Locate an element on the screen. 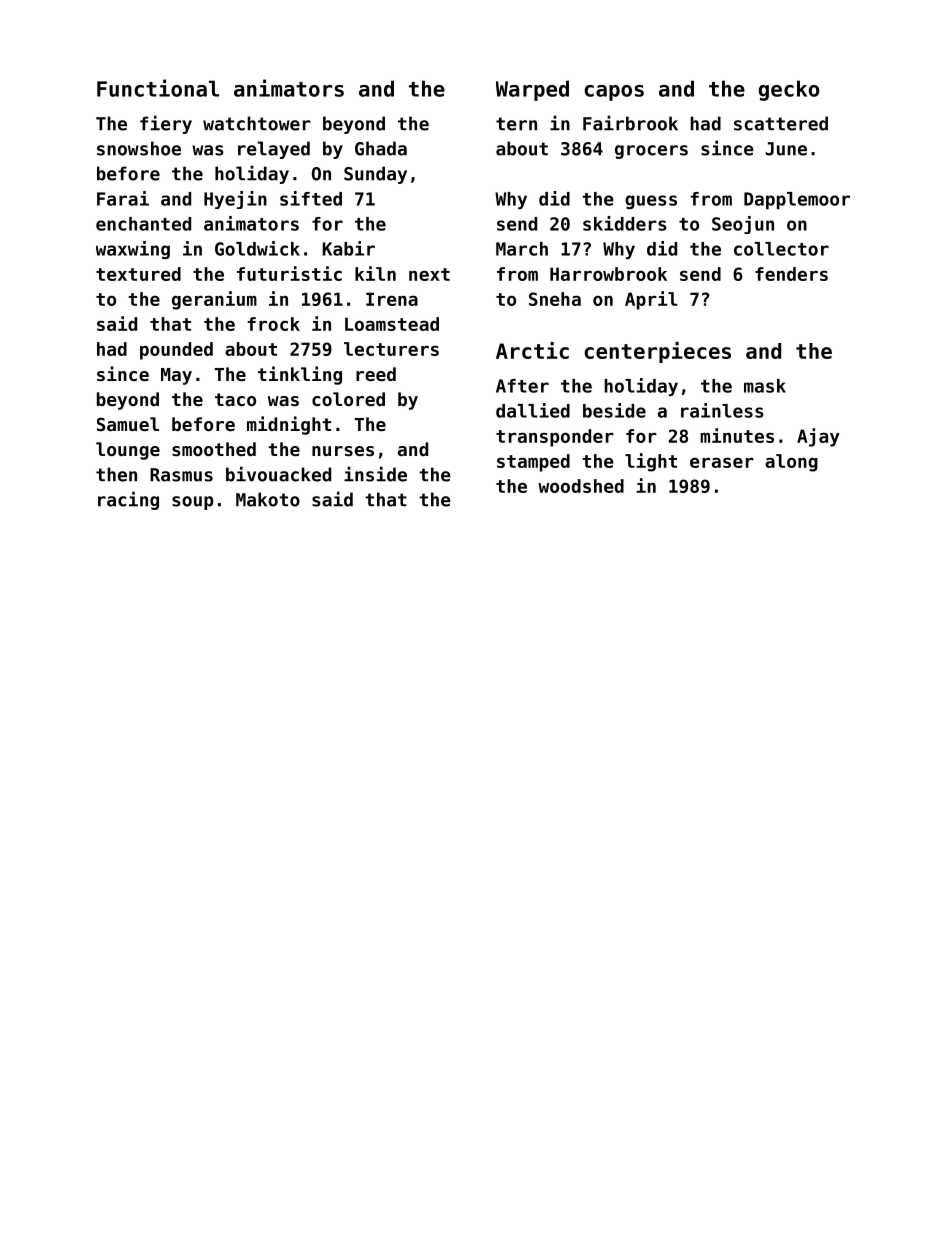  Warped is located at coordinates (532, 90).
